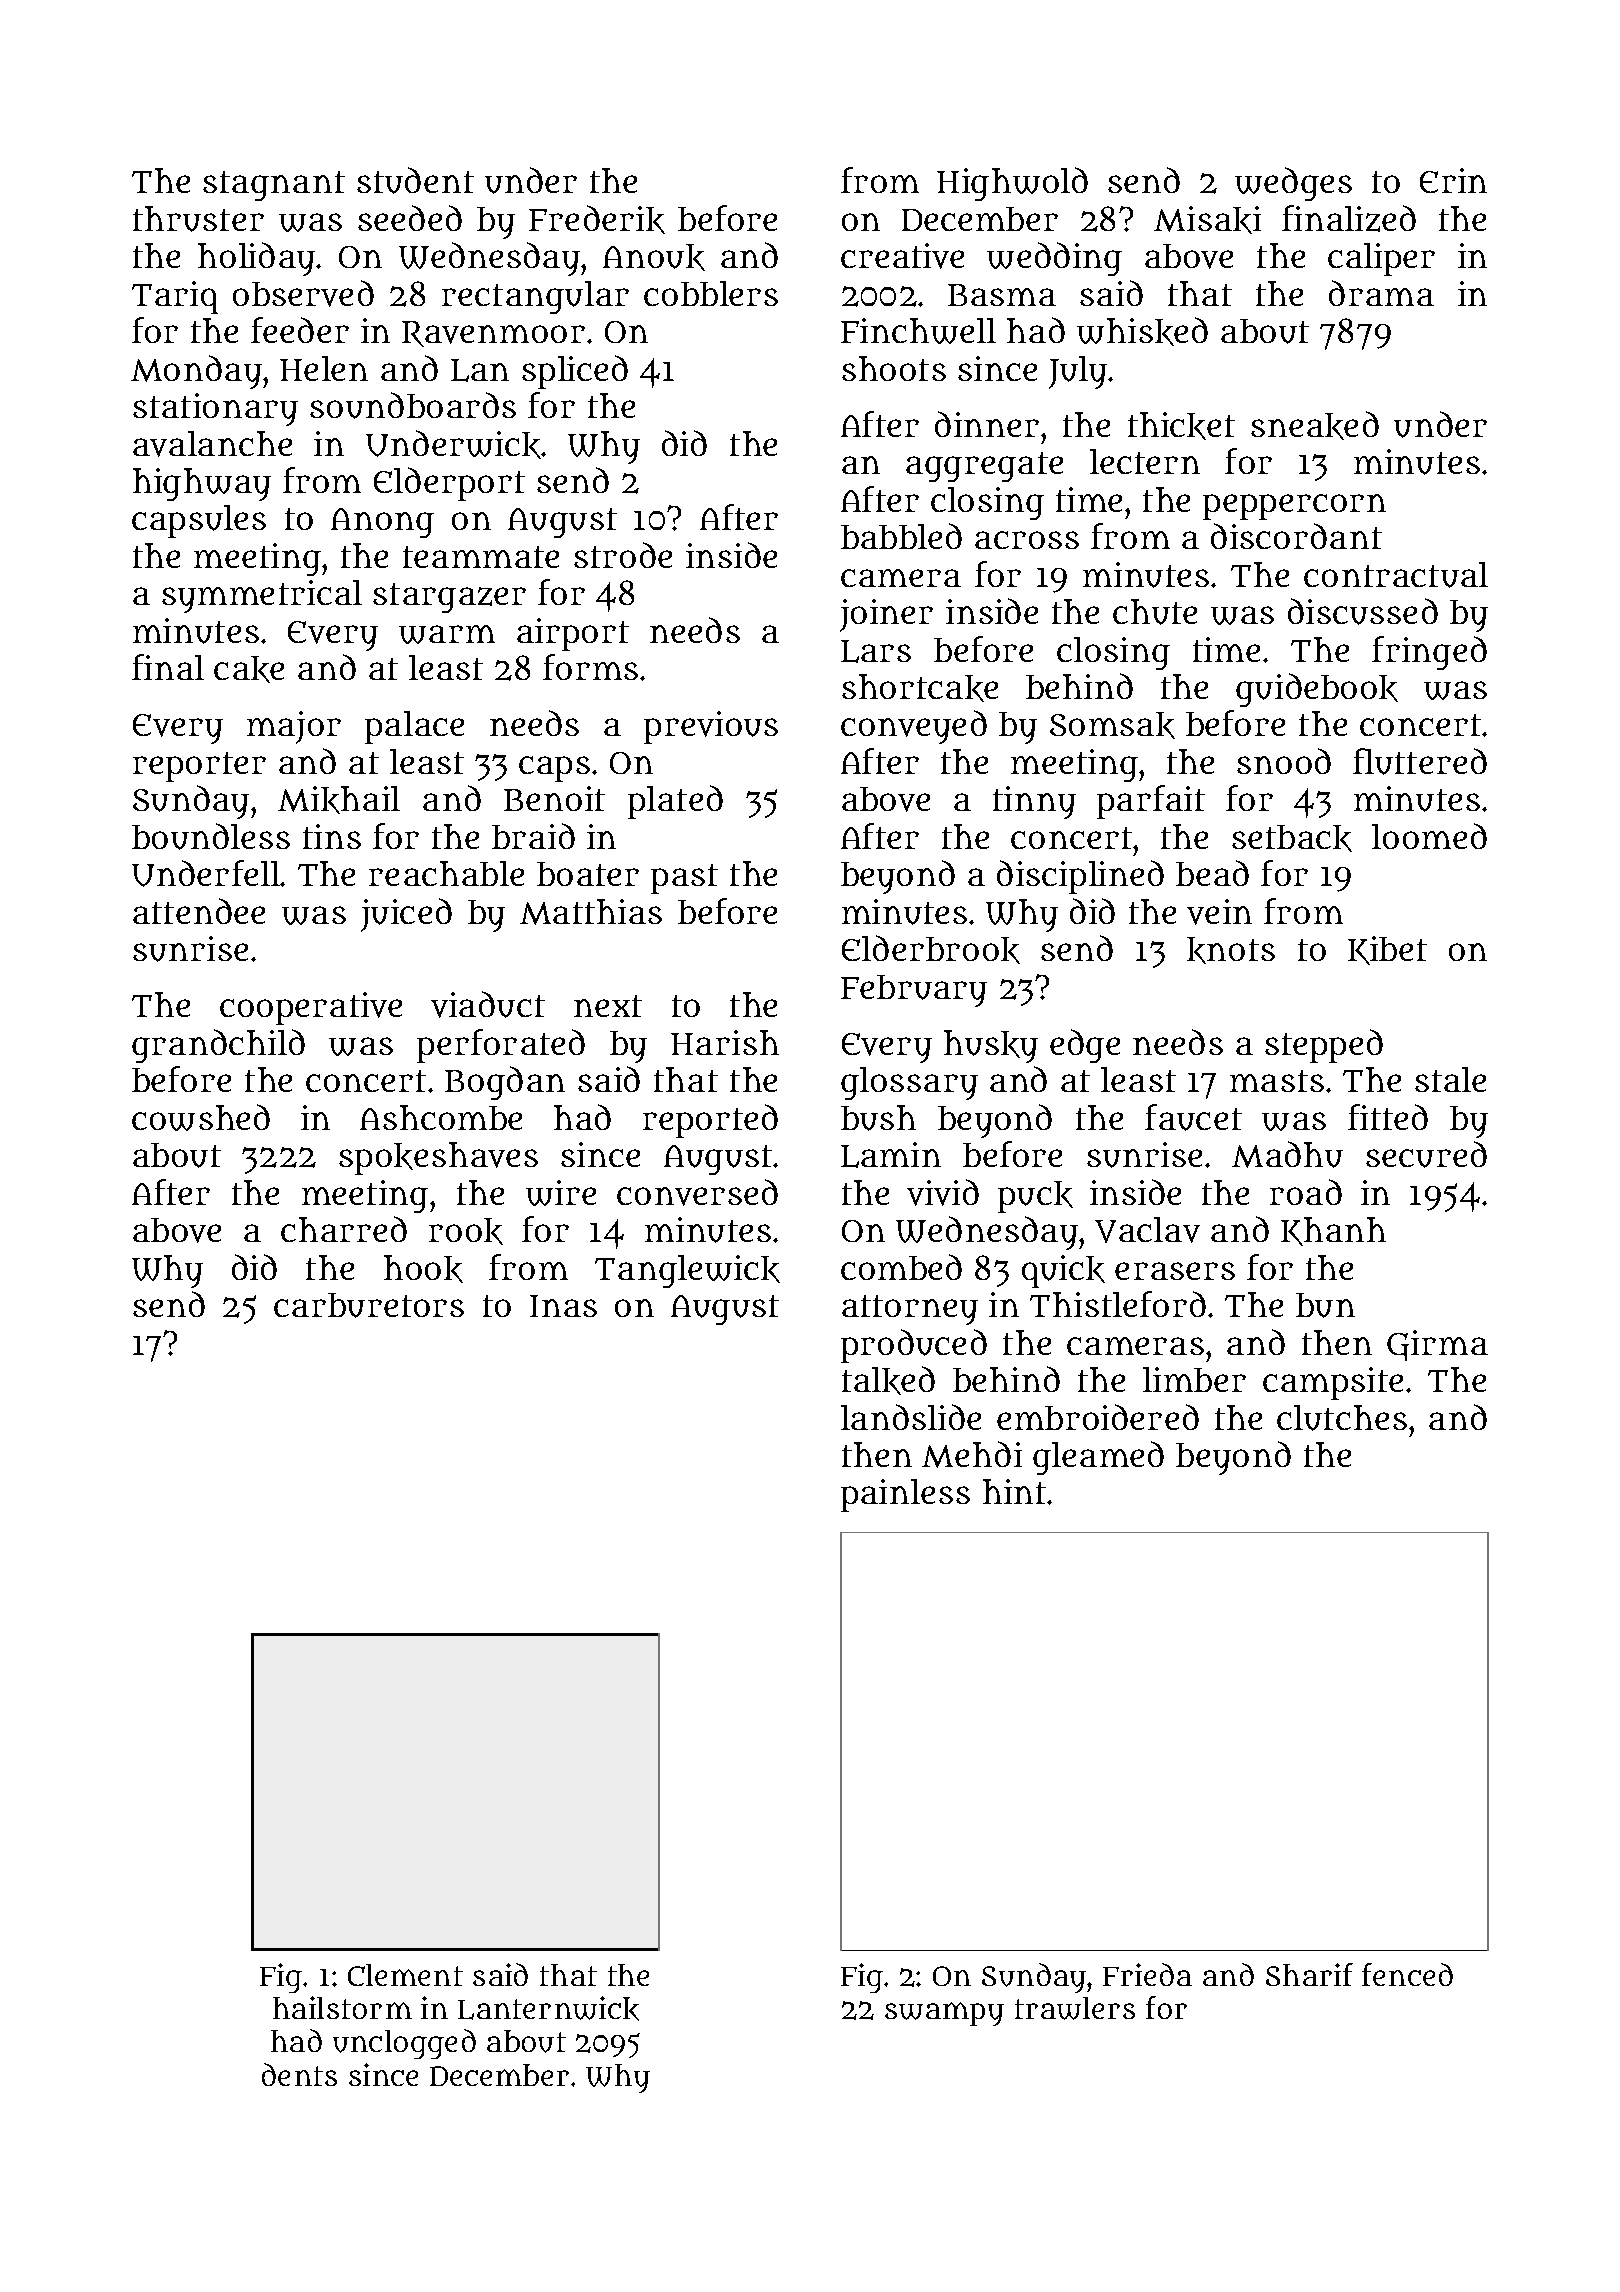  What do you see at coordinates (1194, 1379) in the image?
I see `limber` at bounding box center [1194, 1379].
